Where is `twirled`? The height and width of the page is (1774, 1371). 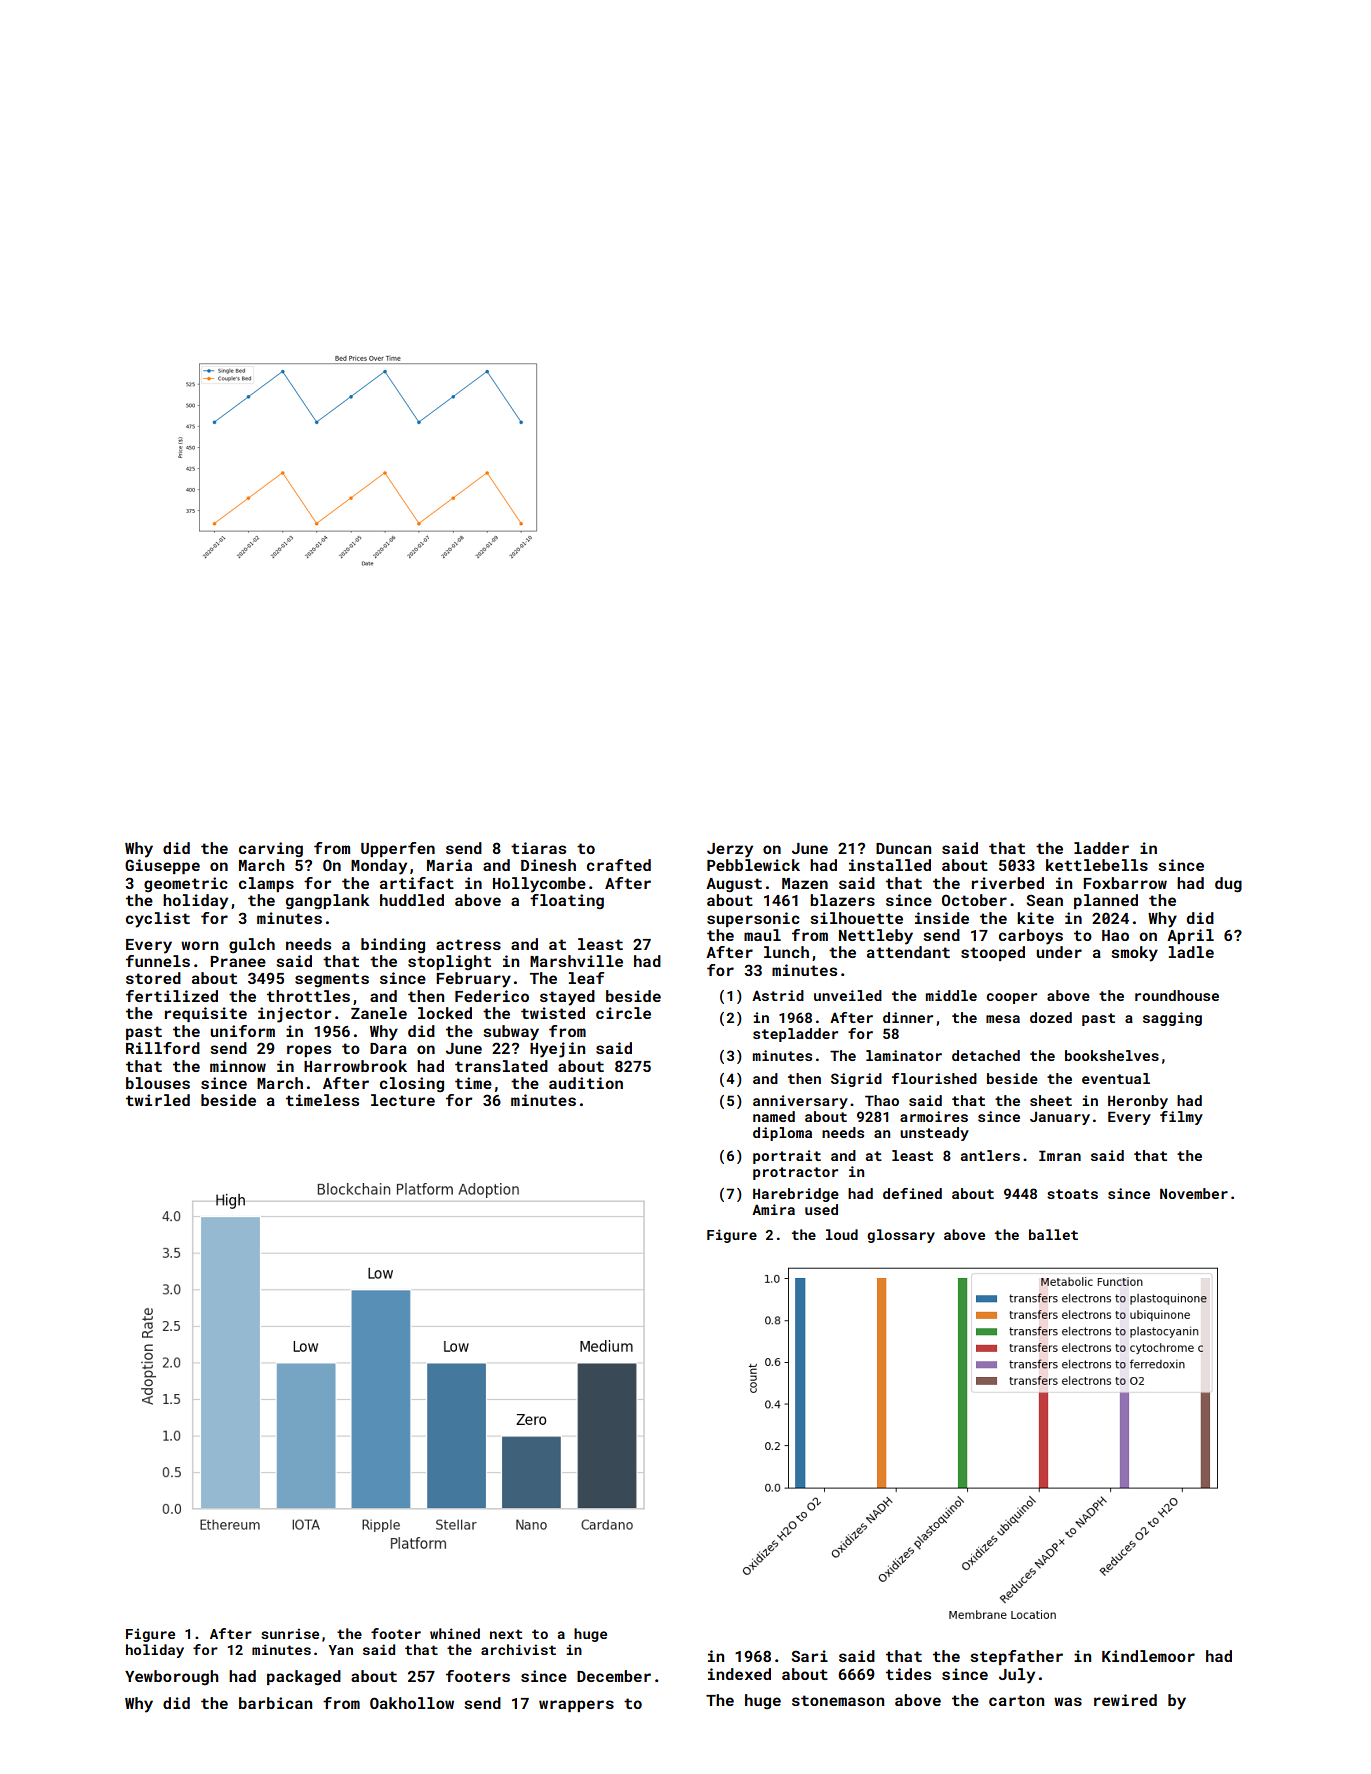
twirled is located at coordinates (158, 1100).
